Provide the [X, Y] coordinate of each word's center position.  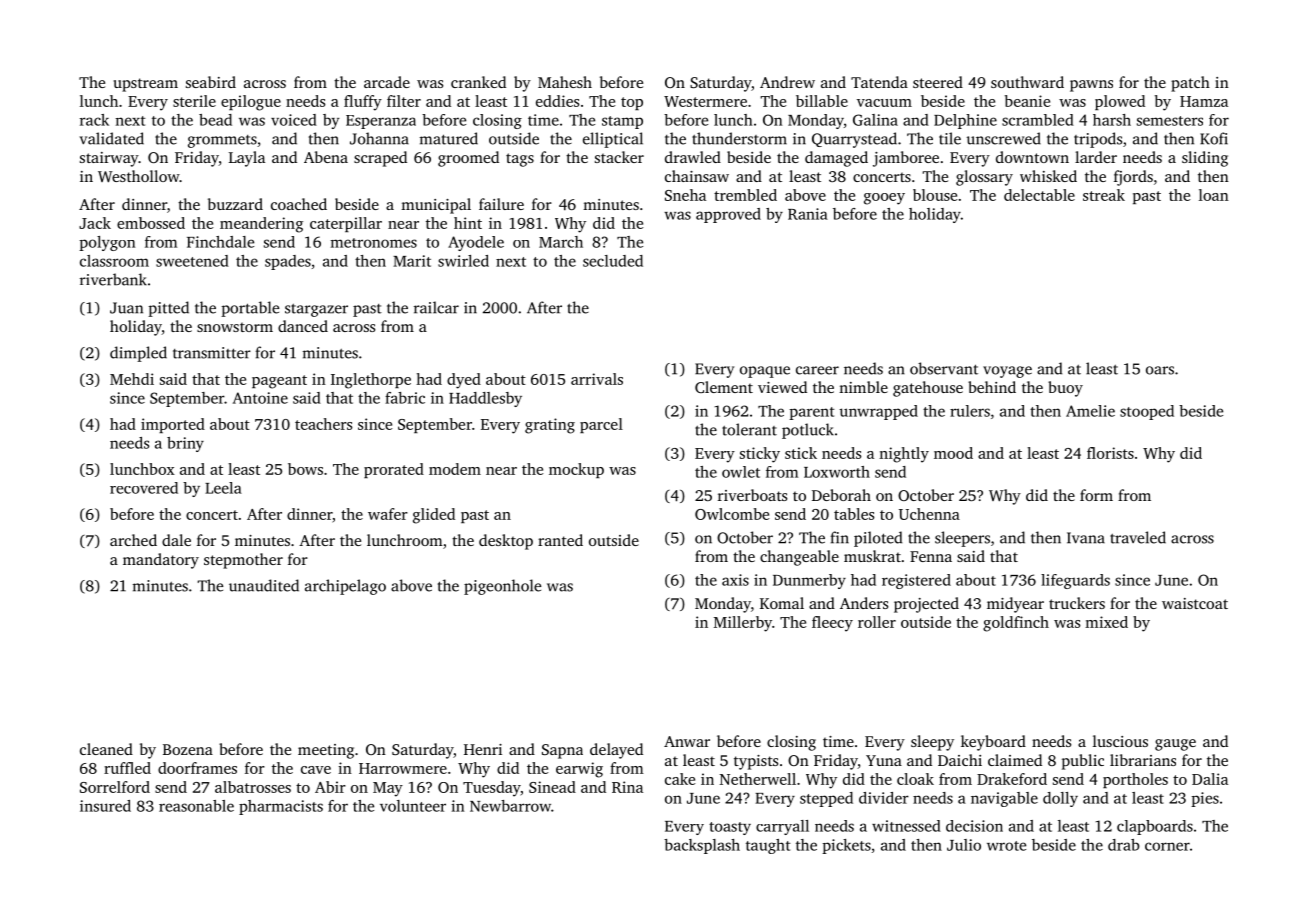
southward [1027, 82]
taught [768, 846]
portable [250, 309]
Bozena [188, 749]
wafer [388, 514]
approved [728, 215]
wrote [1006, 846]
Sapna [562, 751]
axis [735, 580]
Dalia [1210, 779]
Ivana [1086, 538]
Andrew [787, 82]
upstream [146, 85]
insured [105, 806]
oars [1160, 370]
